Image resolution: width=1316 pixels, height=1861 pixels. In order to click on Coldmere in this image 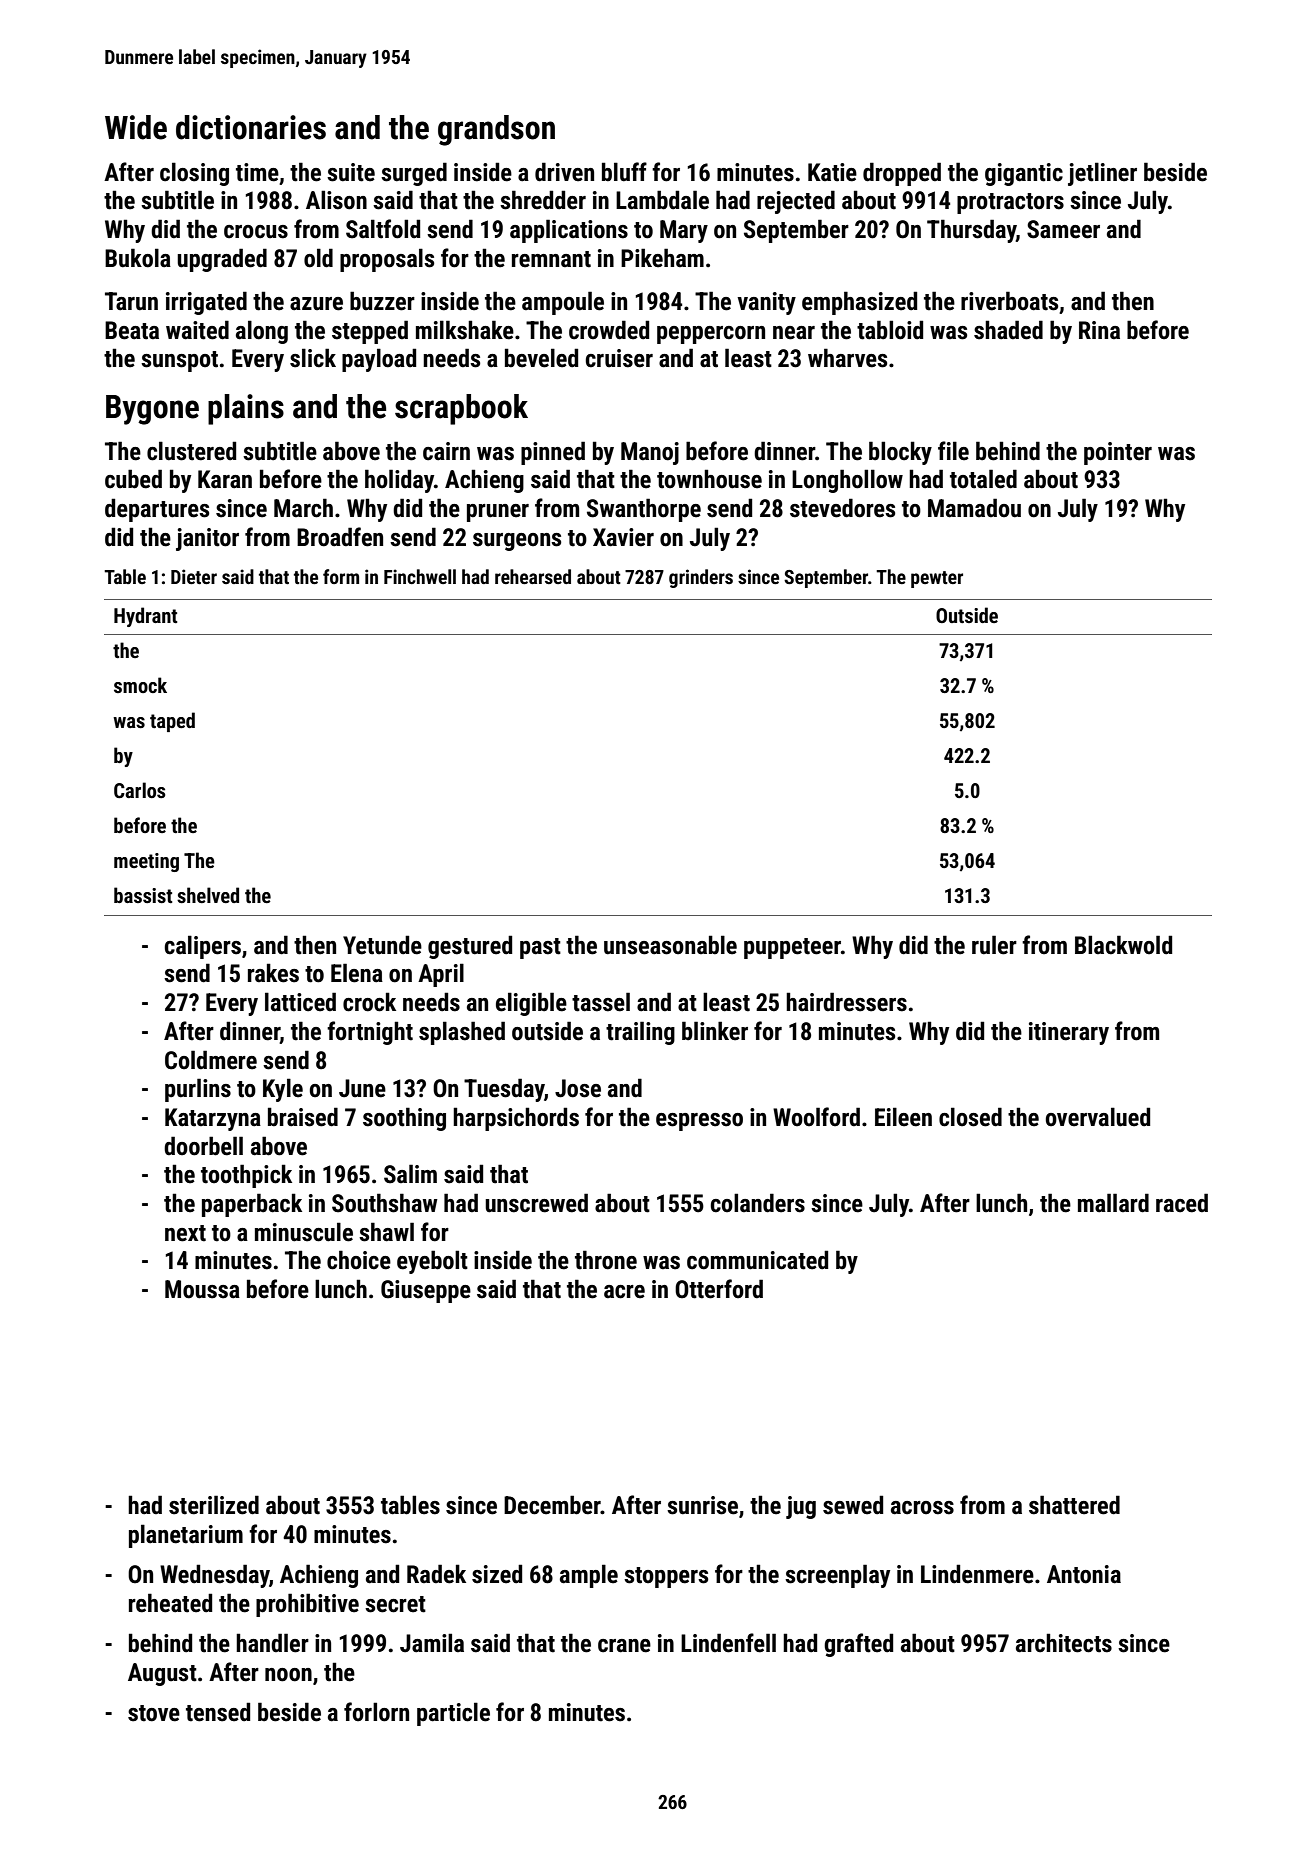, I will do `click(211, 1060)`.
